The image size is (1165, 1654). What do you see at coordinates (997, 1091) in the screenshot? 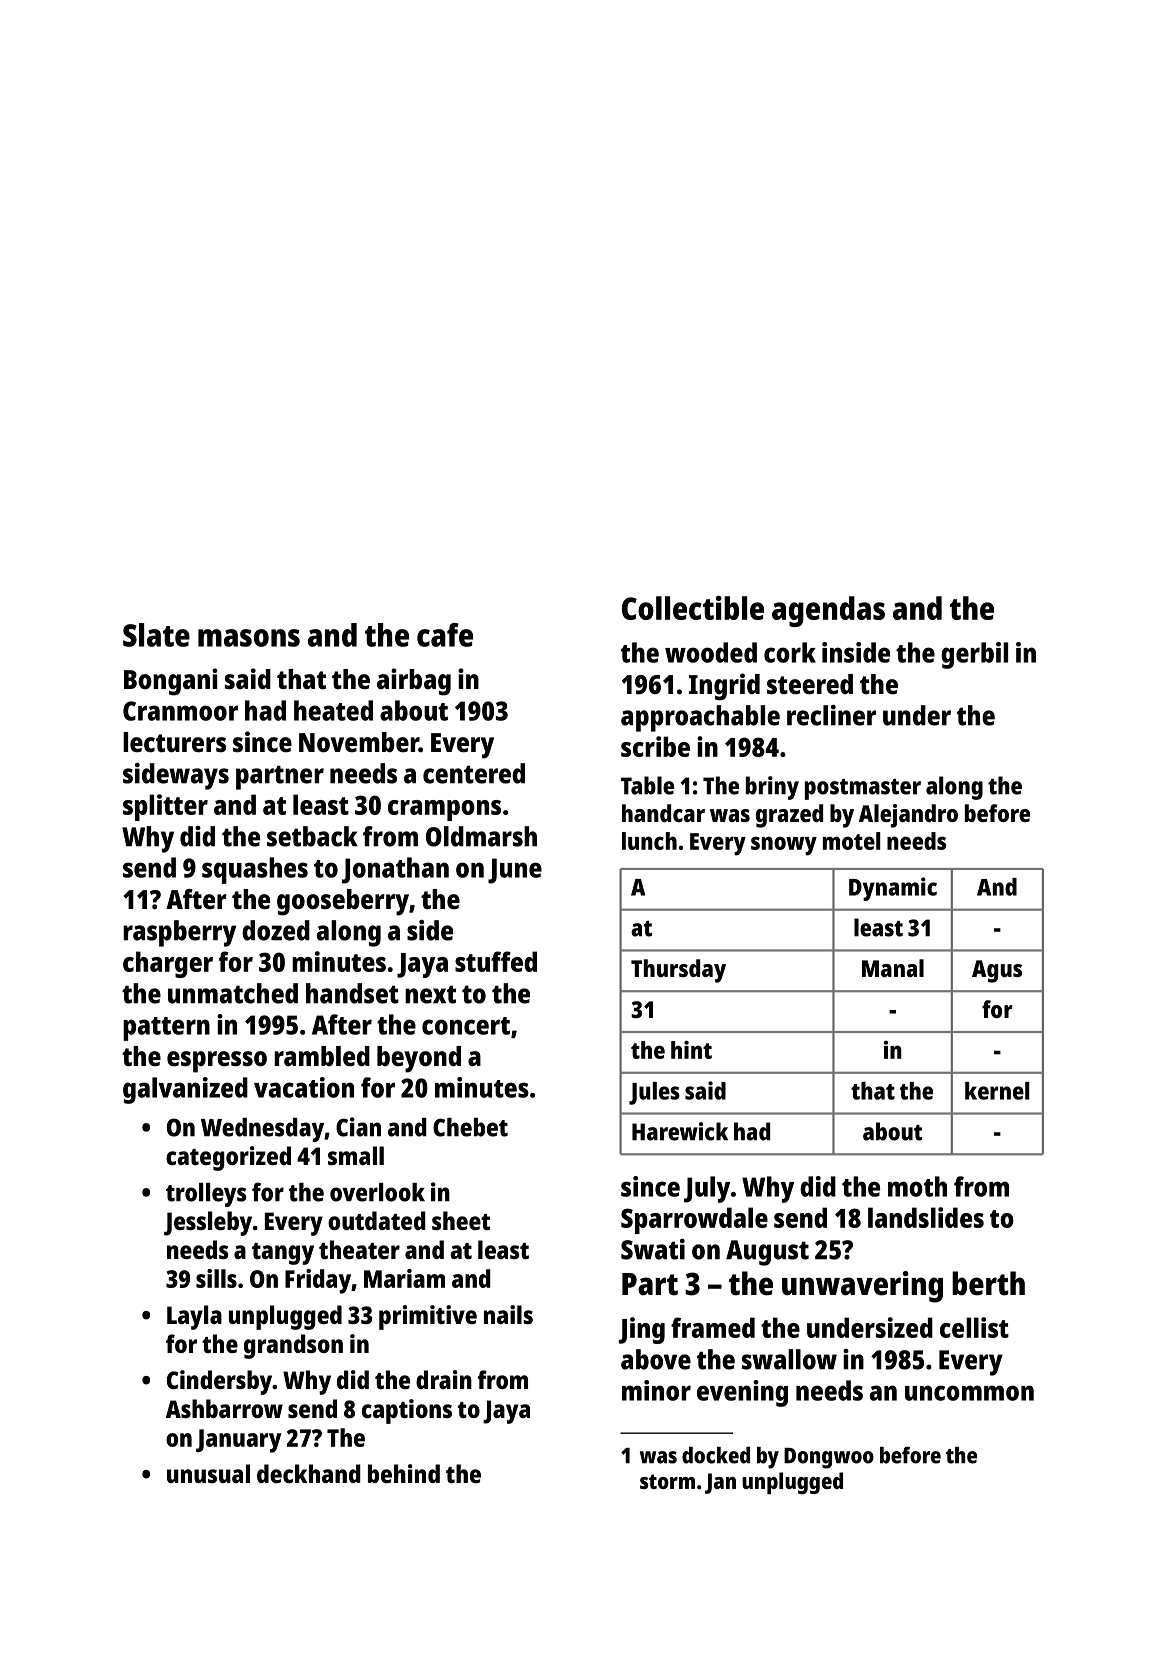
I see `kernel` at bounding box center [997, 1091].
